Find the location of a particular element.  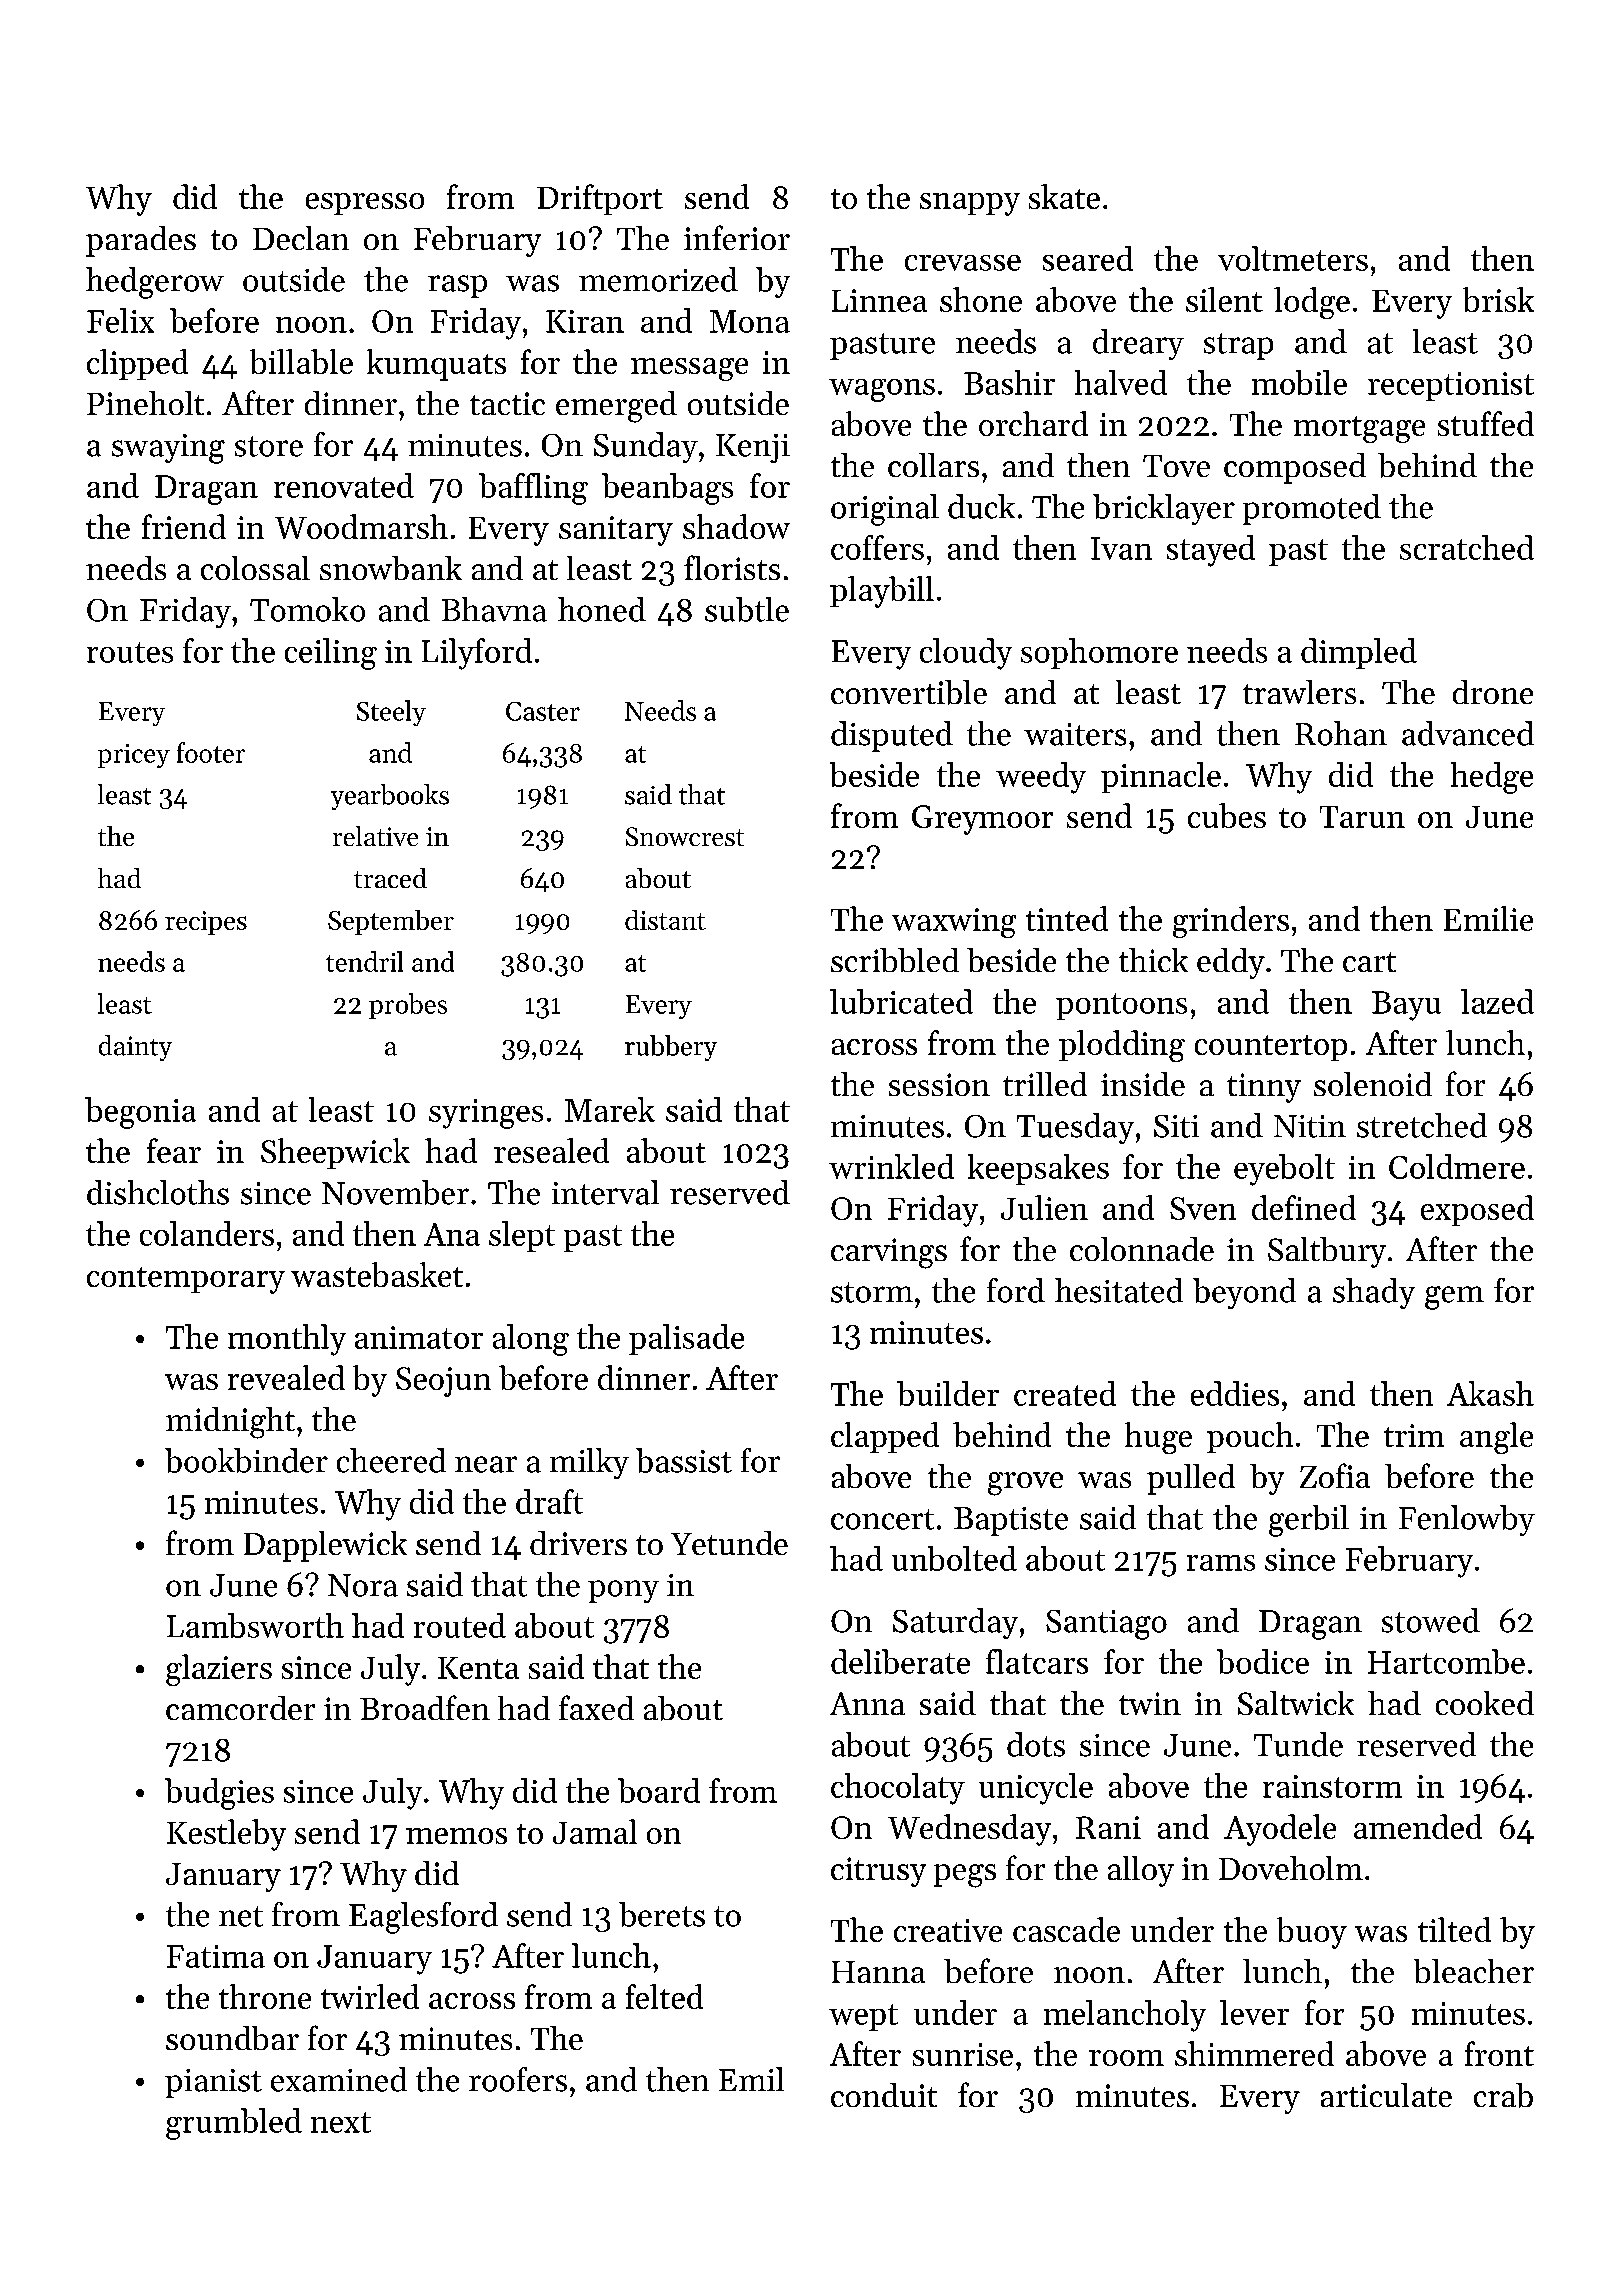

message is located at coordinates (689, 369).
